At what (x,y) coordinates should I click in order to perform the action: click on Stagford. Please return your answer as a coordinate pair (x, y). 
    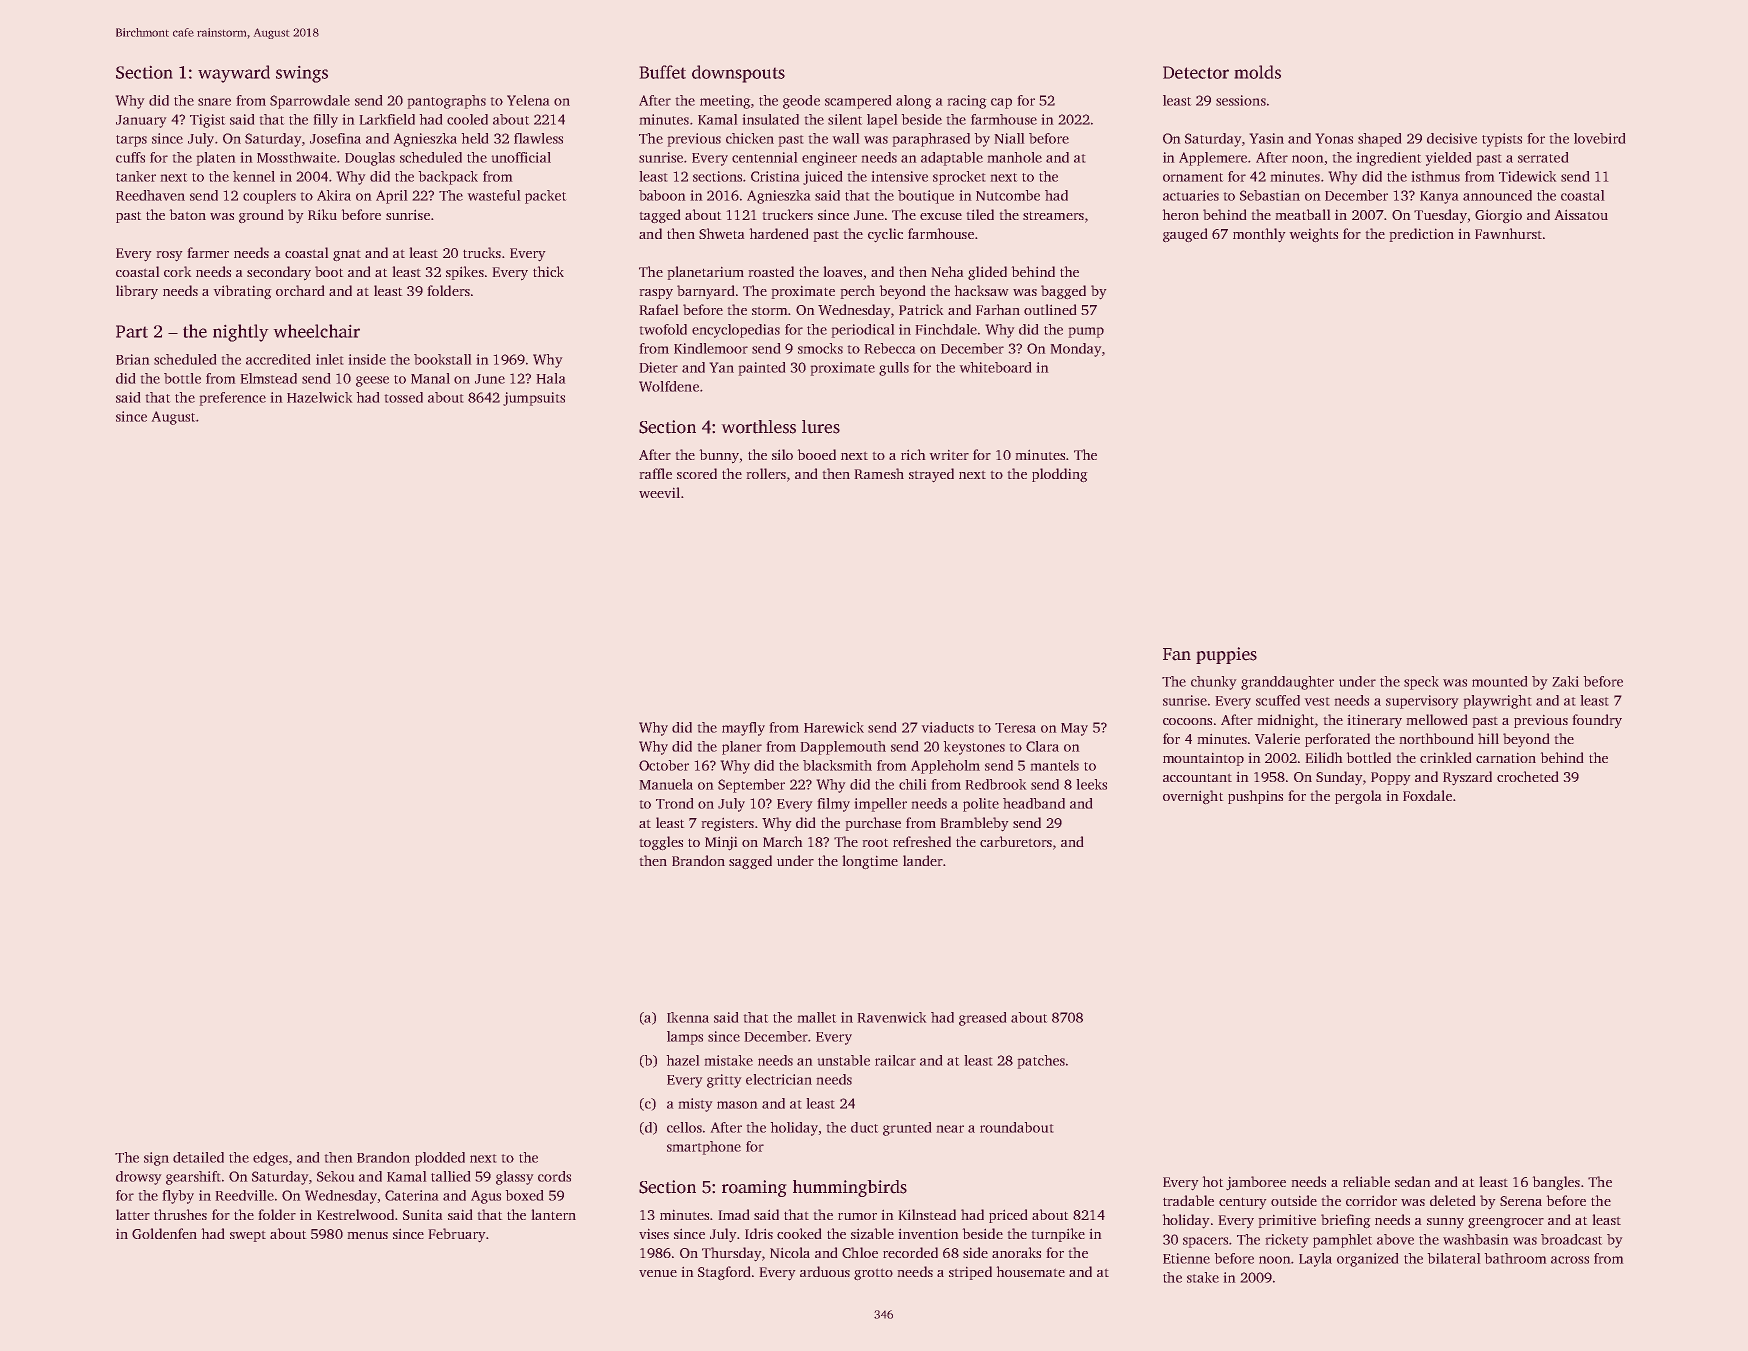
    Looking at the image, I should click on (724, 1273).
